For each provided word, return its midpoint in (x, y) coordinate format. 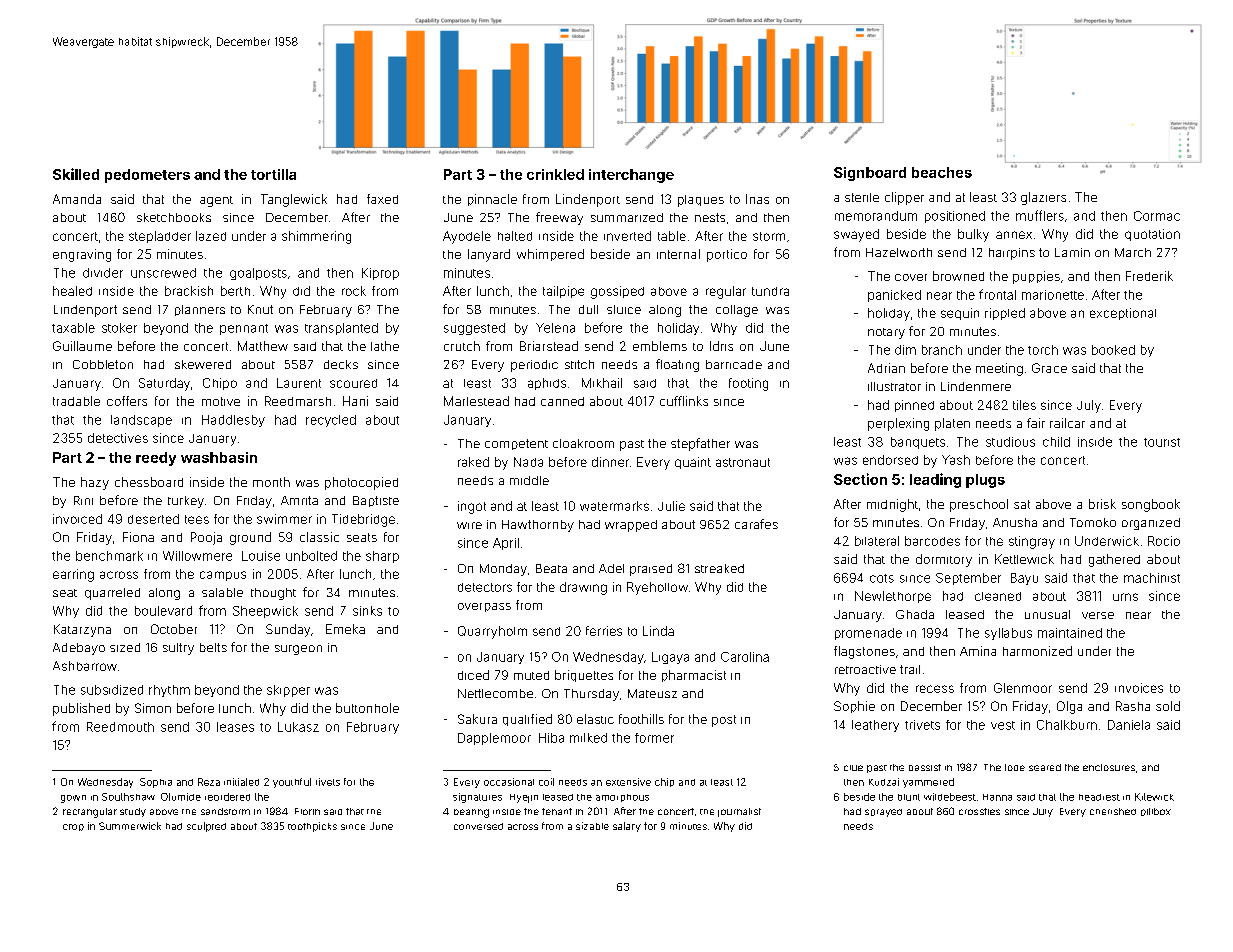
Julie (671, 506)
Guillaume (82, 346)
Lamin (1072, 252)
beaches (942, 172)
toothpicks (312, 827)
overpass (484, 607)
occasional (509, 782)
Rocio (1164, 541)
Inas (757, 199)
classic (319, 537)
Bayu (1024, 579)
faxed (382, 199)
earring (73, 575)
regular (726, 292)
